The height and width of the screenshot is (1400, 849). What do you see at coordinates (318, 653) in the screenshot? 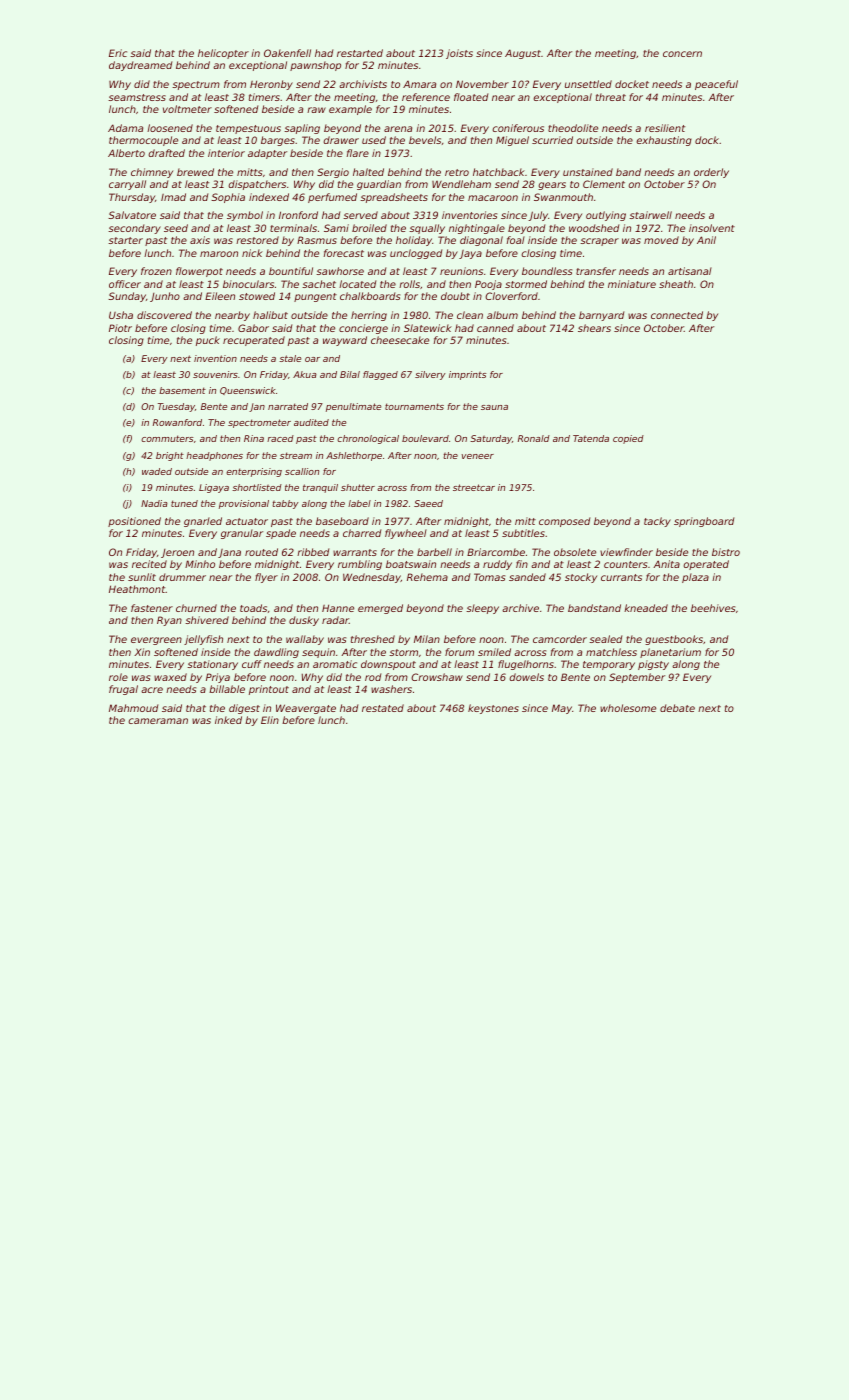
I see `sequin` at bounding box center [318, 653].
